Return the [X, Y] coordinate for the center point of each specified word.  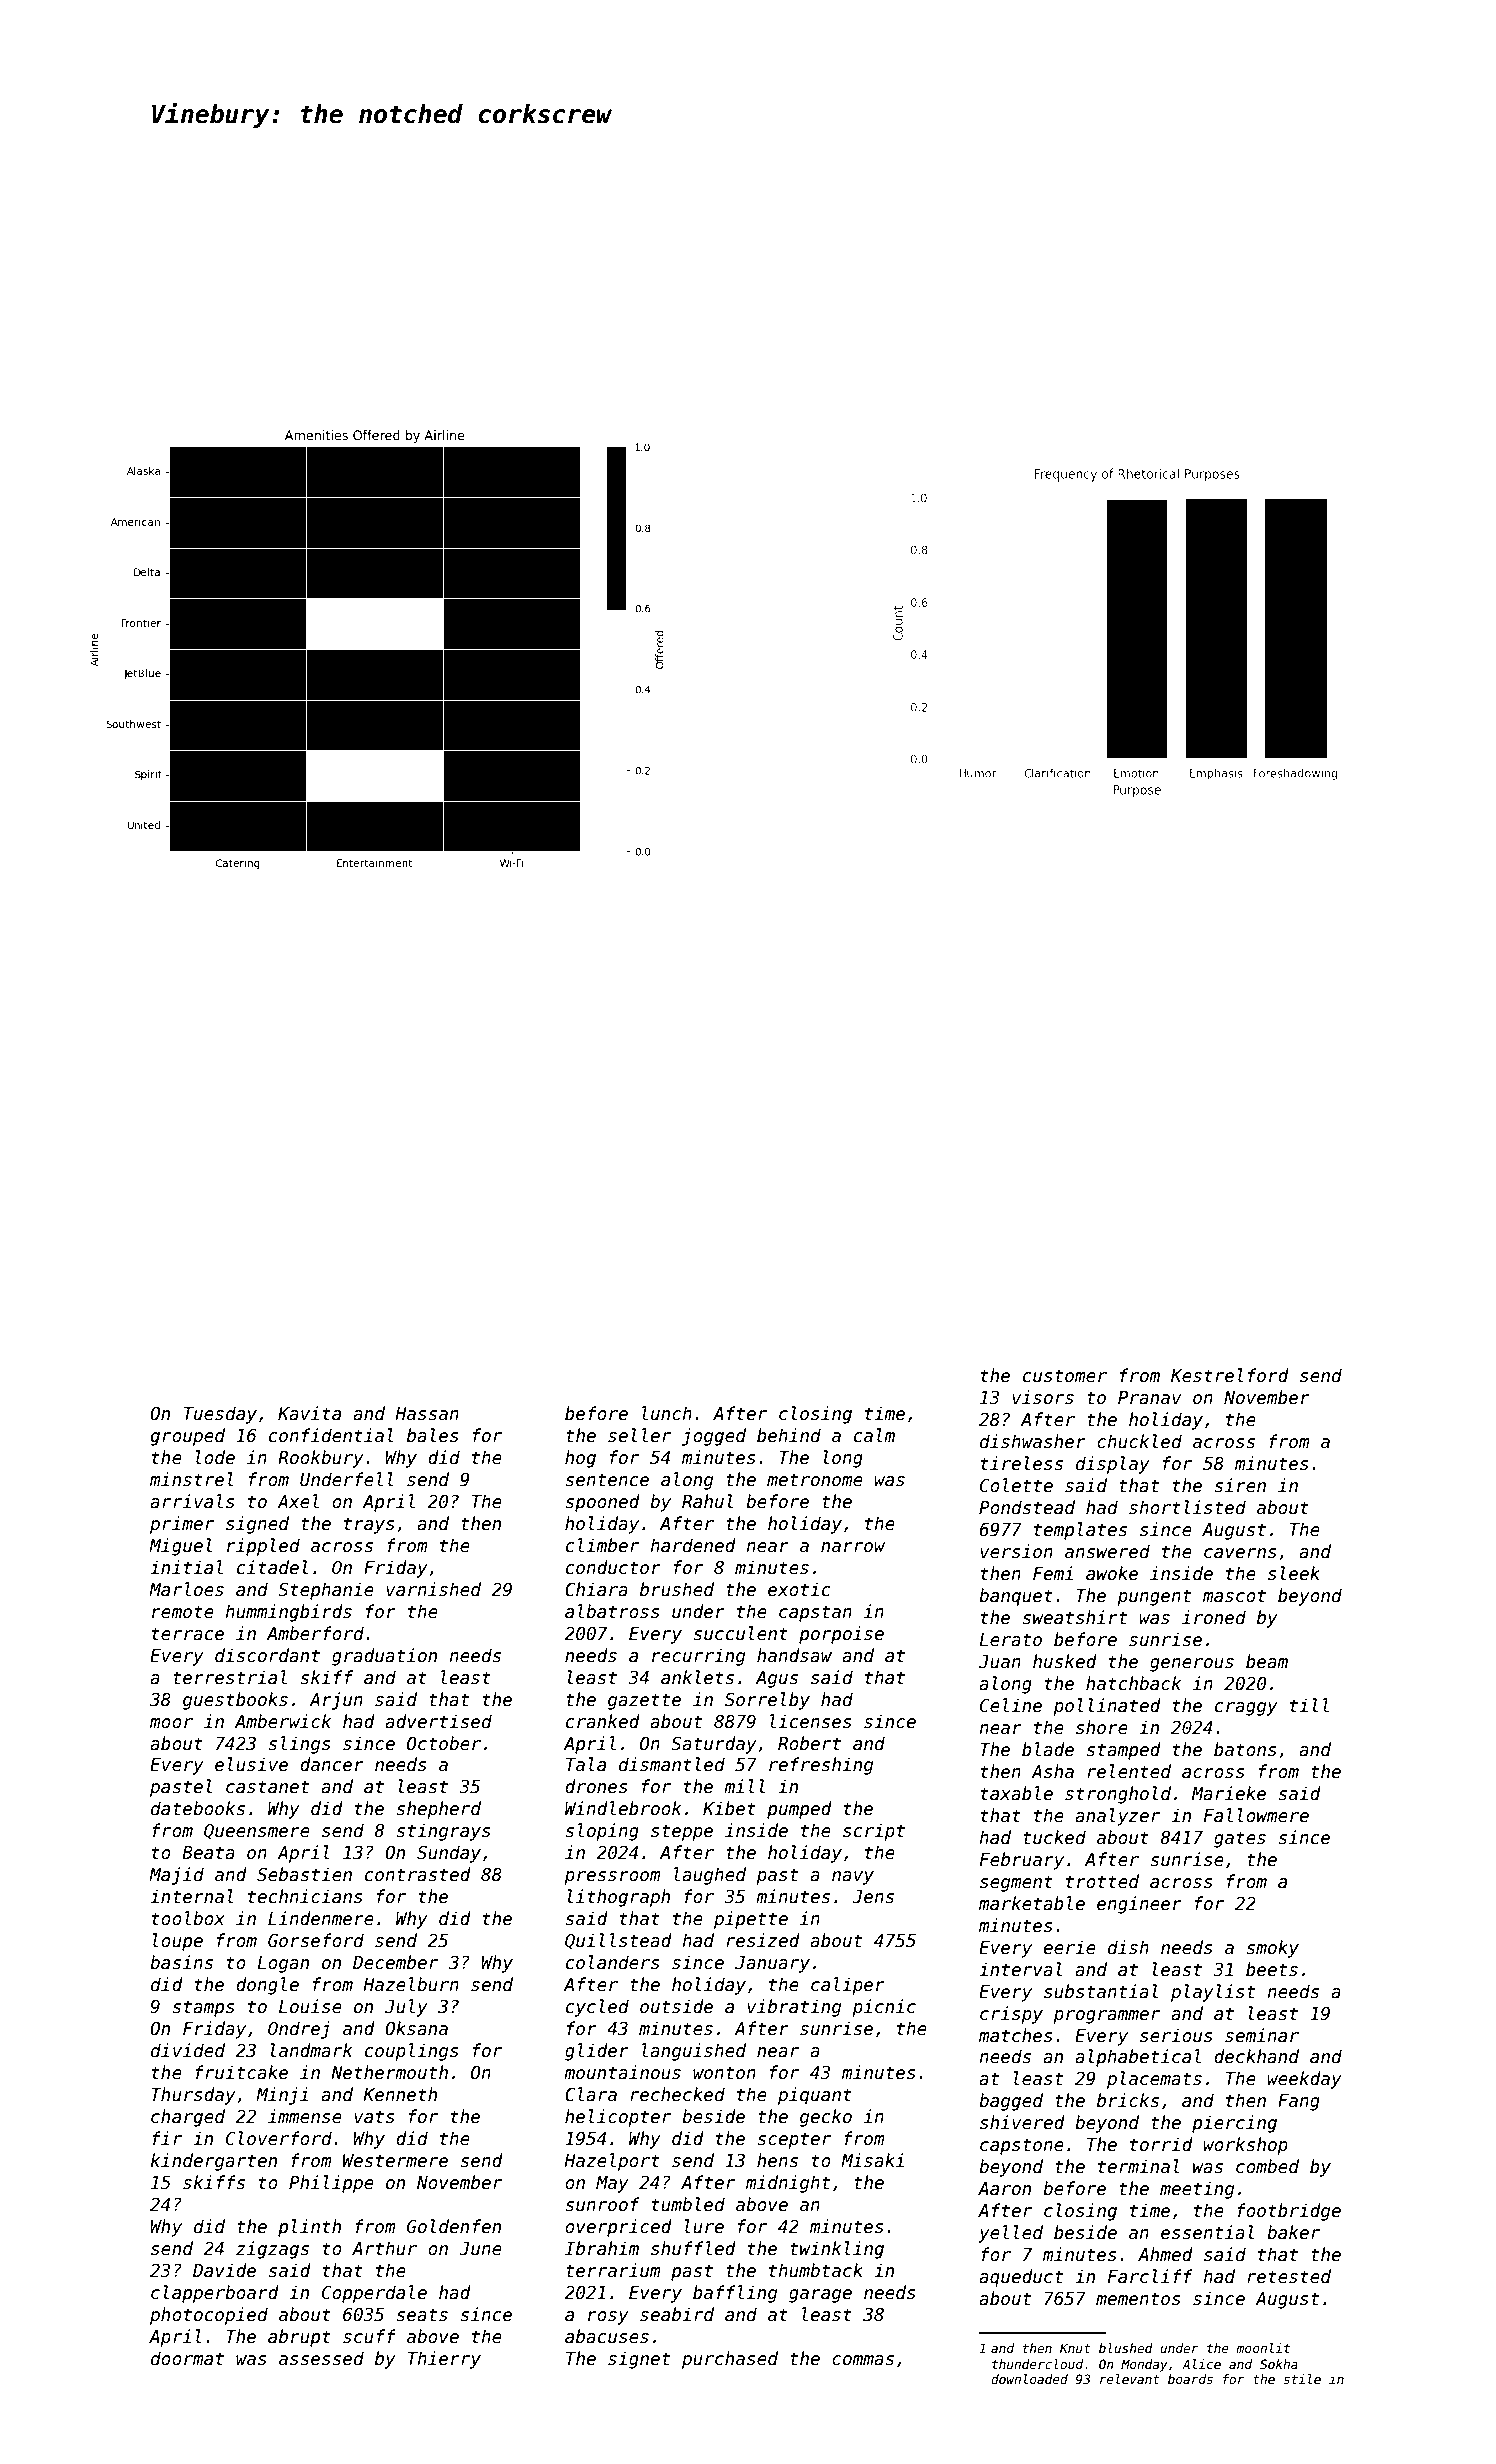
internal [192, 1896]
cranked [603, 1721]
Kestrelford [1230, 1375]
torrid [1161, 2144]
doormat [187, 2358]
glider [597, 2052]
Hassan [427, 1414]
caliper [848, 1986]
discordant [267, 1655]
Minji [282, 2096]
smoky [1272, 1949]
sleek [1294, 1573]
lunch [667, 1413]
